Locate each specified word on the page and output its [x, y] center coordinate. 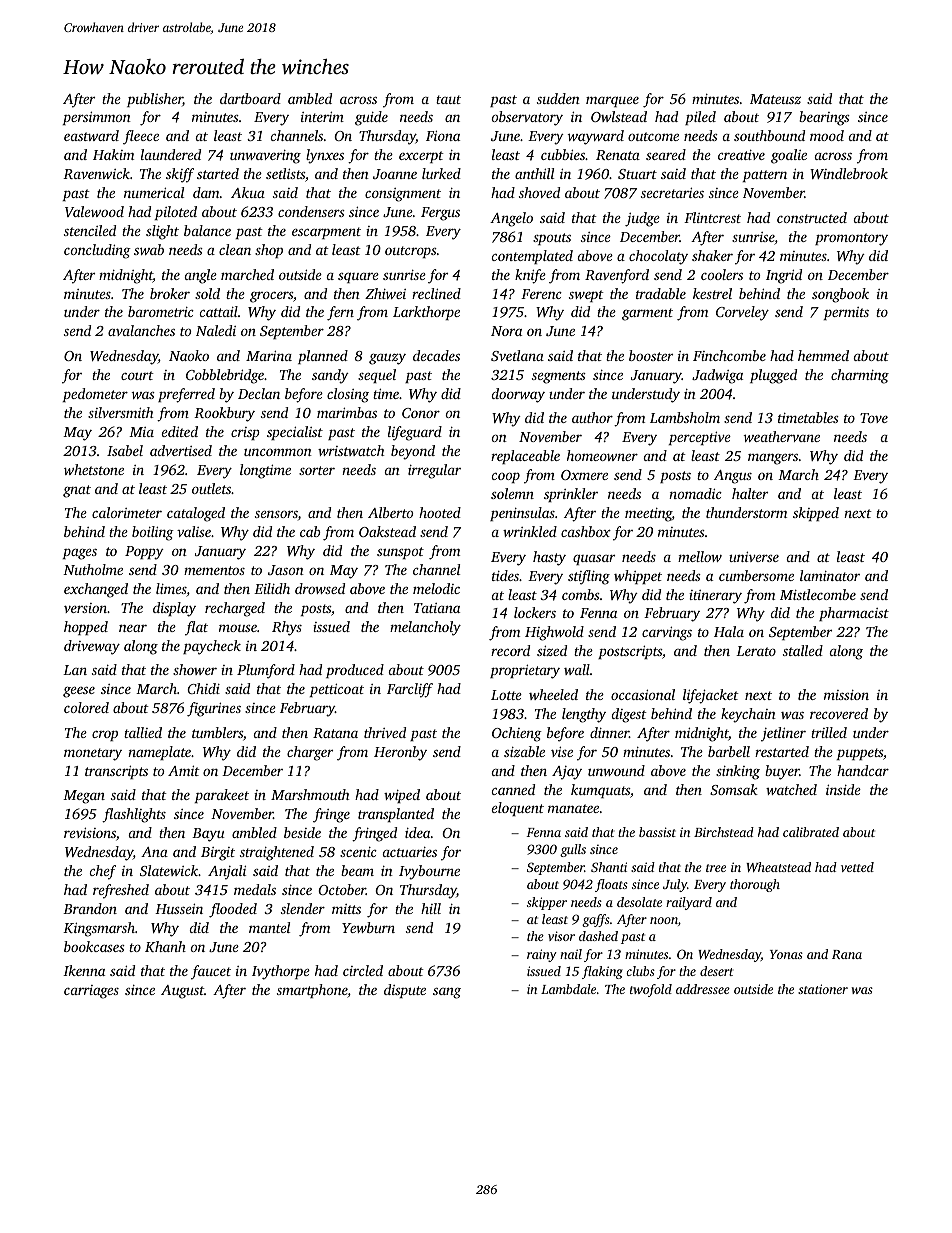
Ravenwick [96, 173]
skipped [816, 514]
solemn [512, 493]
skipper [547, 903]
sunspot [400, 553]
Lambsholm [685, 417]
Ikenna [84, 970]
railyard [689, 903]
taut [448, 99]
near [133, 628]
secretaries [672, 192]
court [137, 375]
